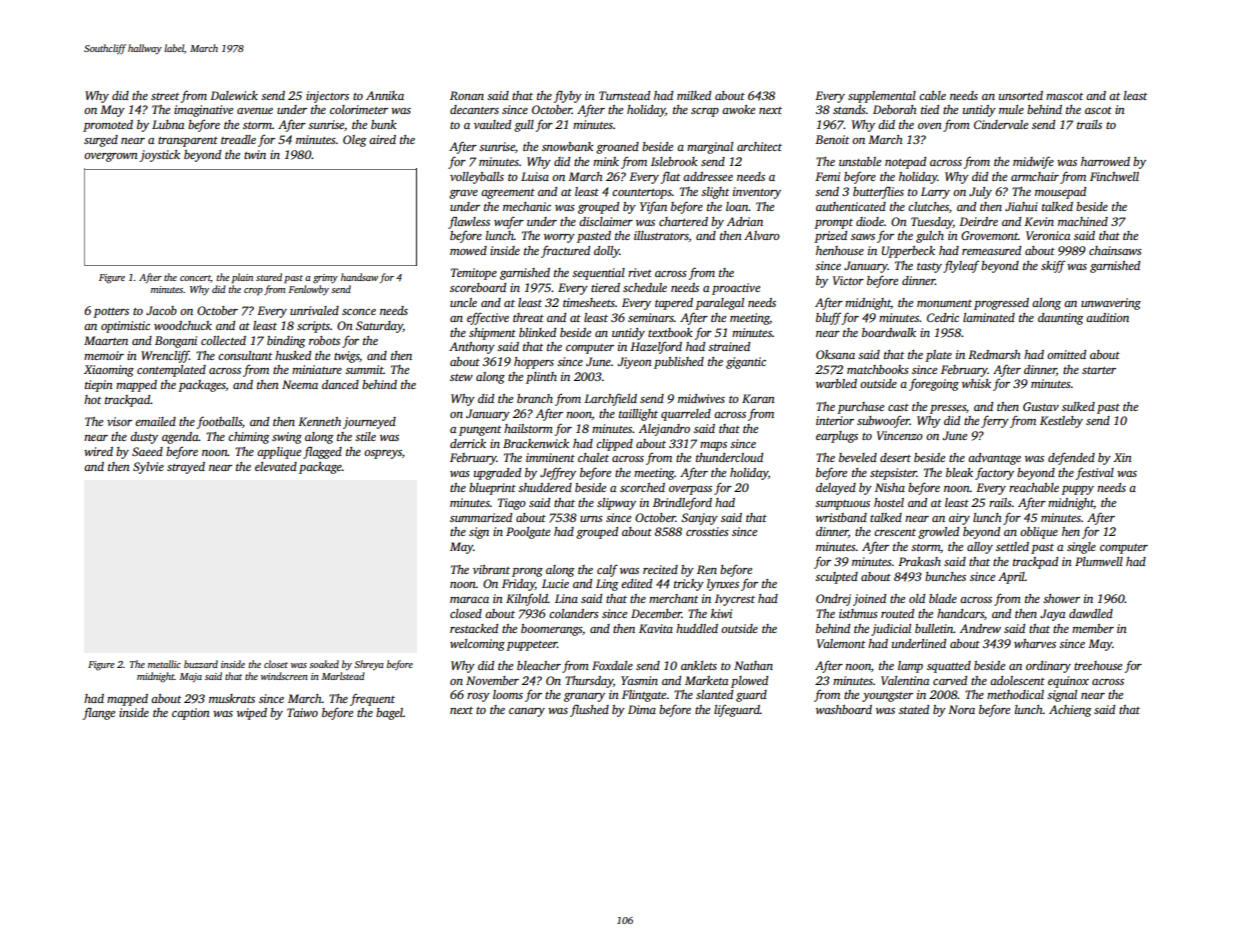 The height and width of the screenshot is (952, 1233). Describe the element at coordinates (467, 95) in the screenshot. I see `Ronan` at that location.
